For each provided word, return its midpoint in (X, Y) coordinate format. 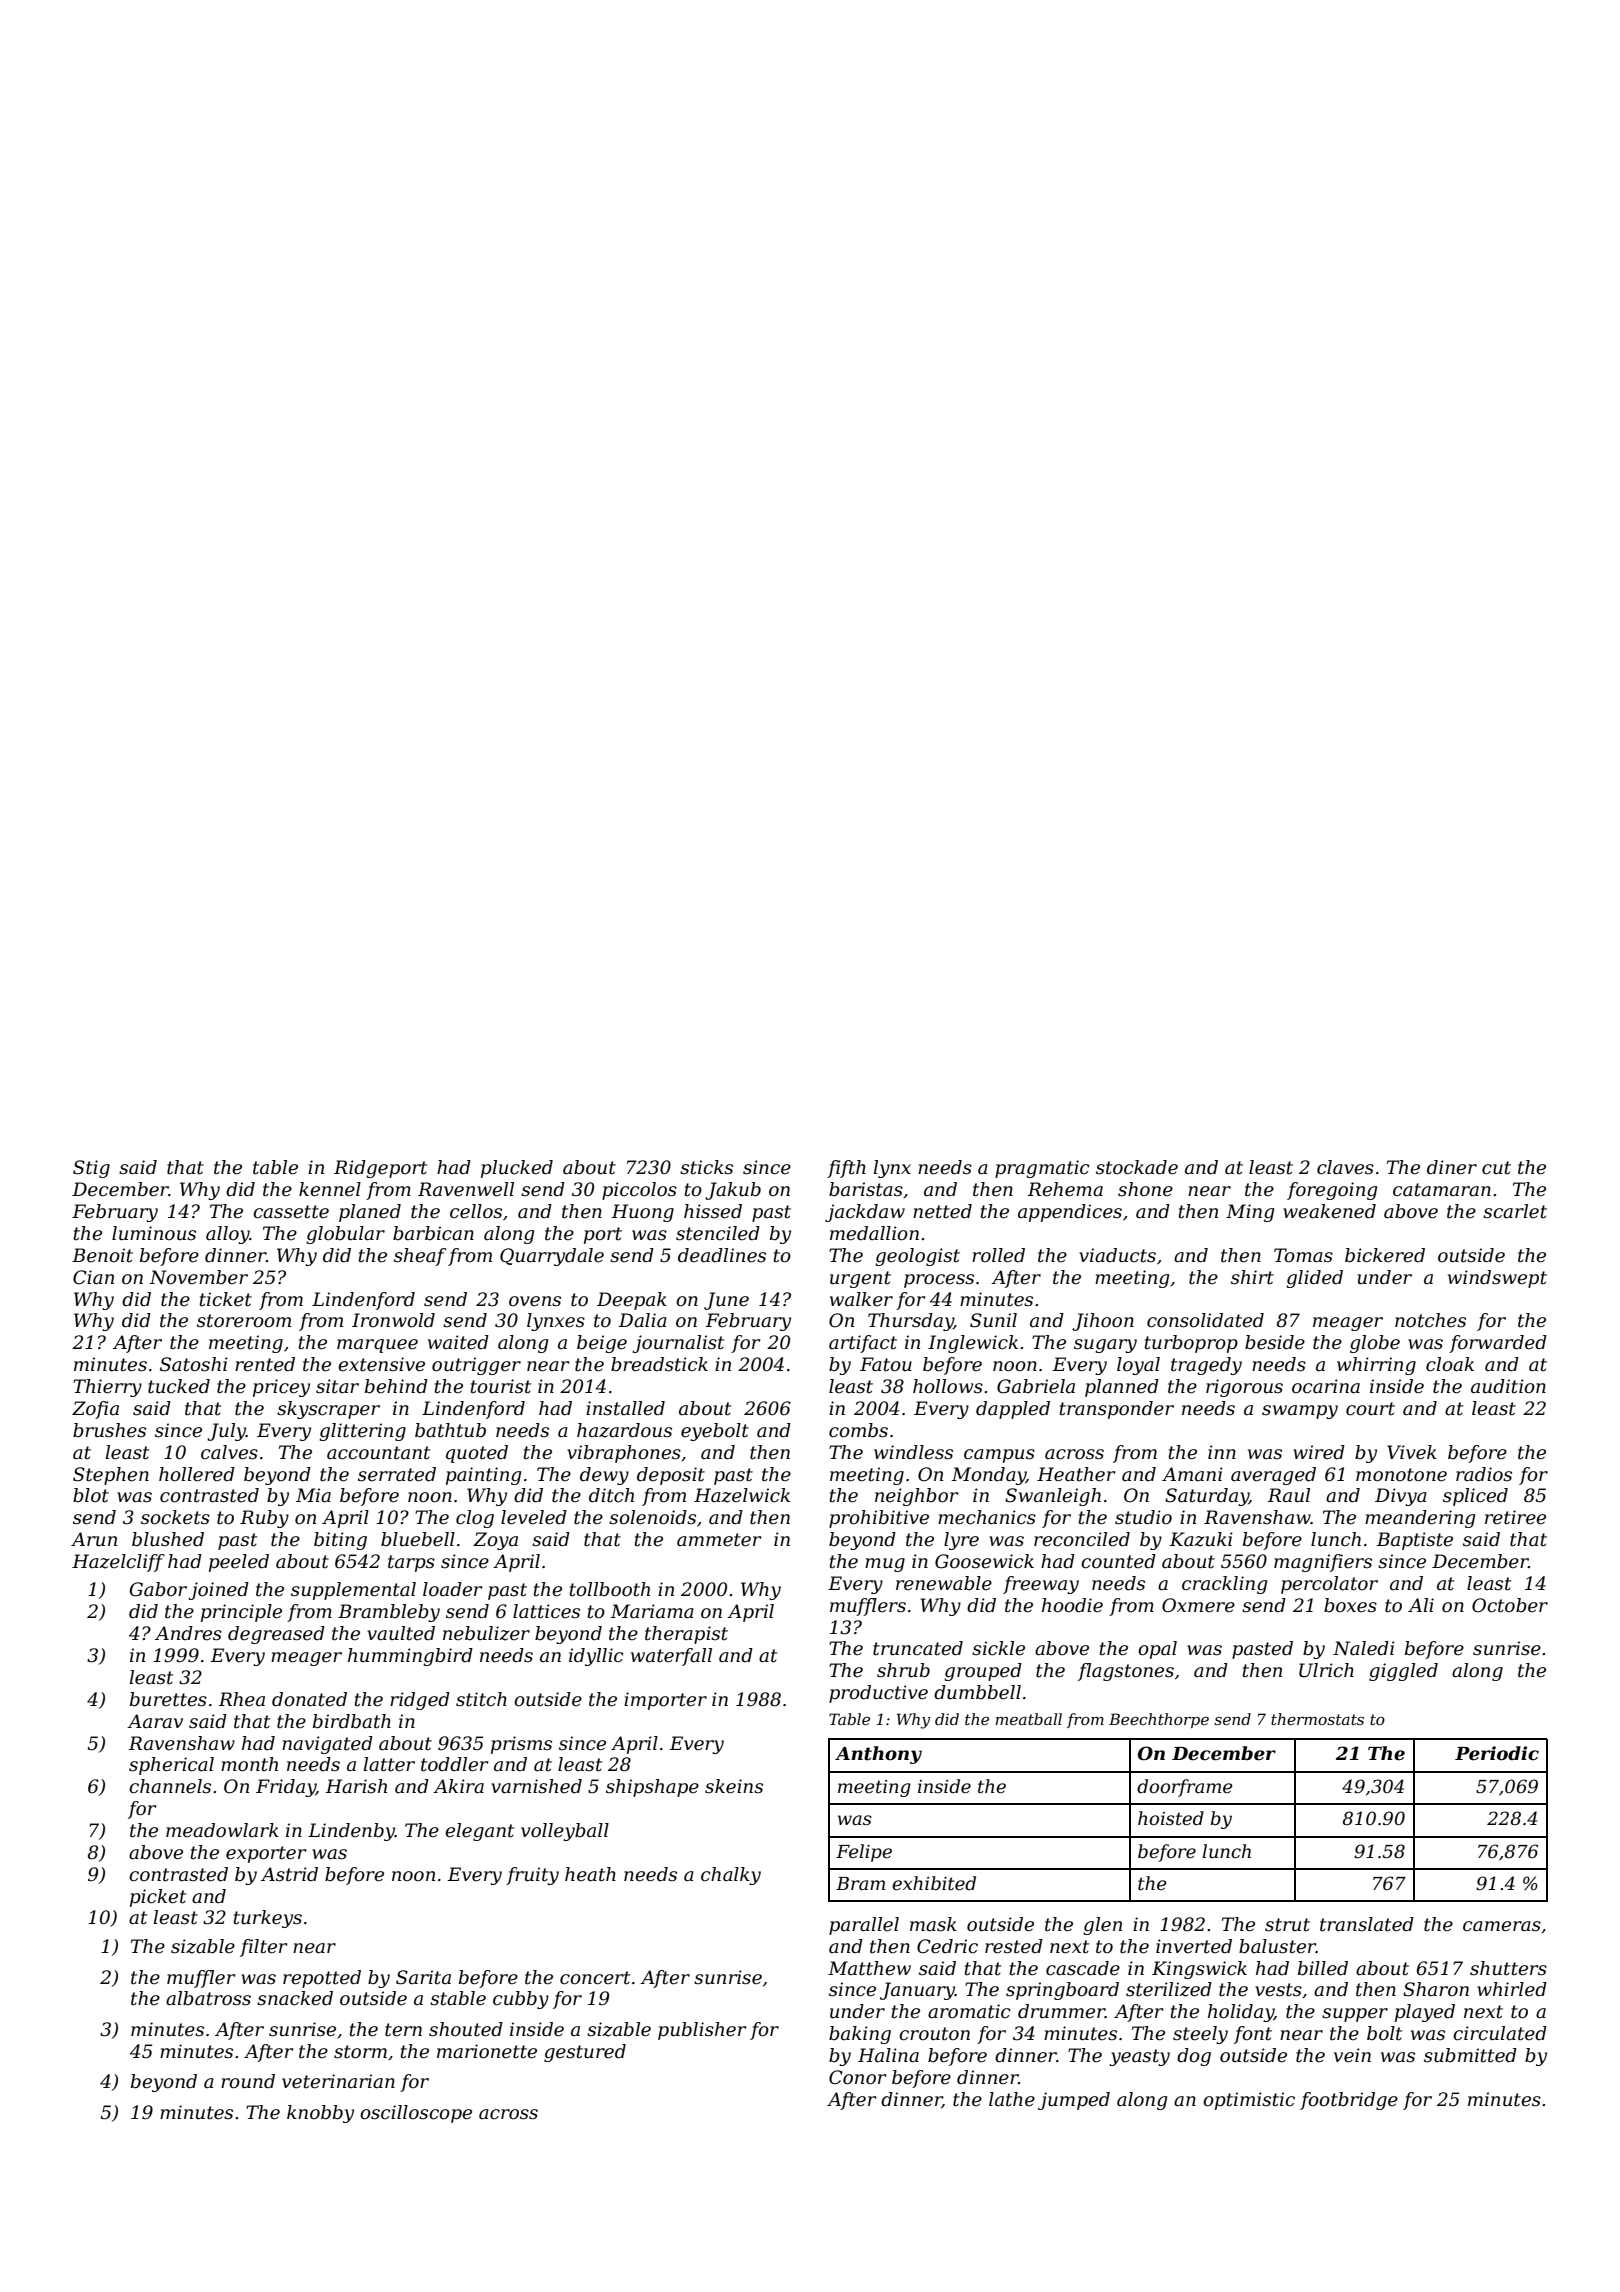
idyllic (596, 1657)
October (1510, 1605)
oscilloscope (416, 2114)
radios (1484, 1474)
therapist (686, 1635)
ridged (420, 1701)
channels (170, 1786)
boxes (1350, 1605)
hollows (948, 1386)
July (226, 1432)
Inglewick (973, 1344)
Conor (857, 2077)
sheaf (420, 1257)
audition (1508, 1386)
